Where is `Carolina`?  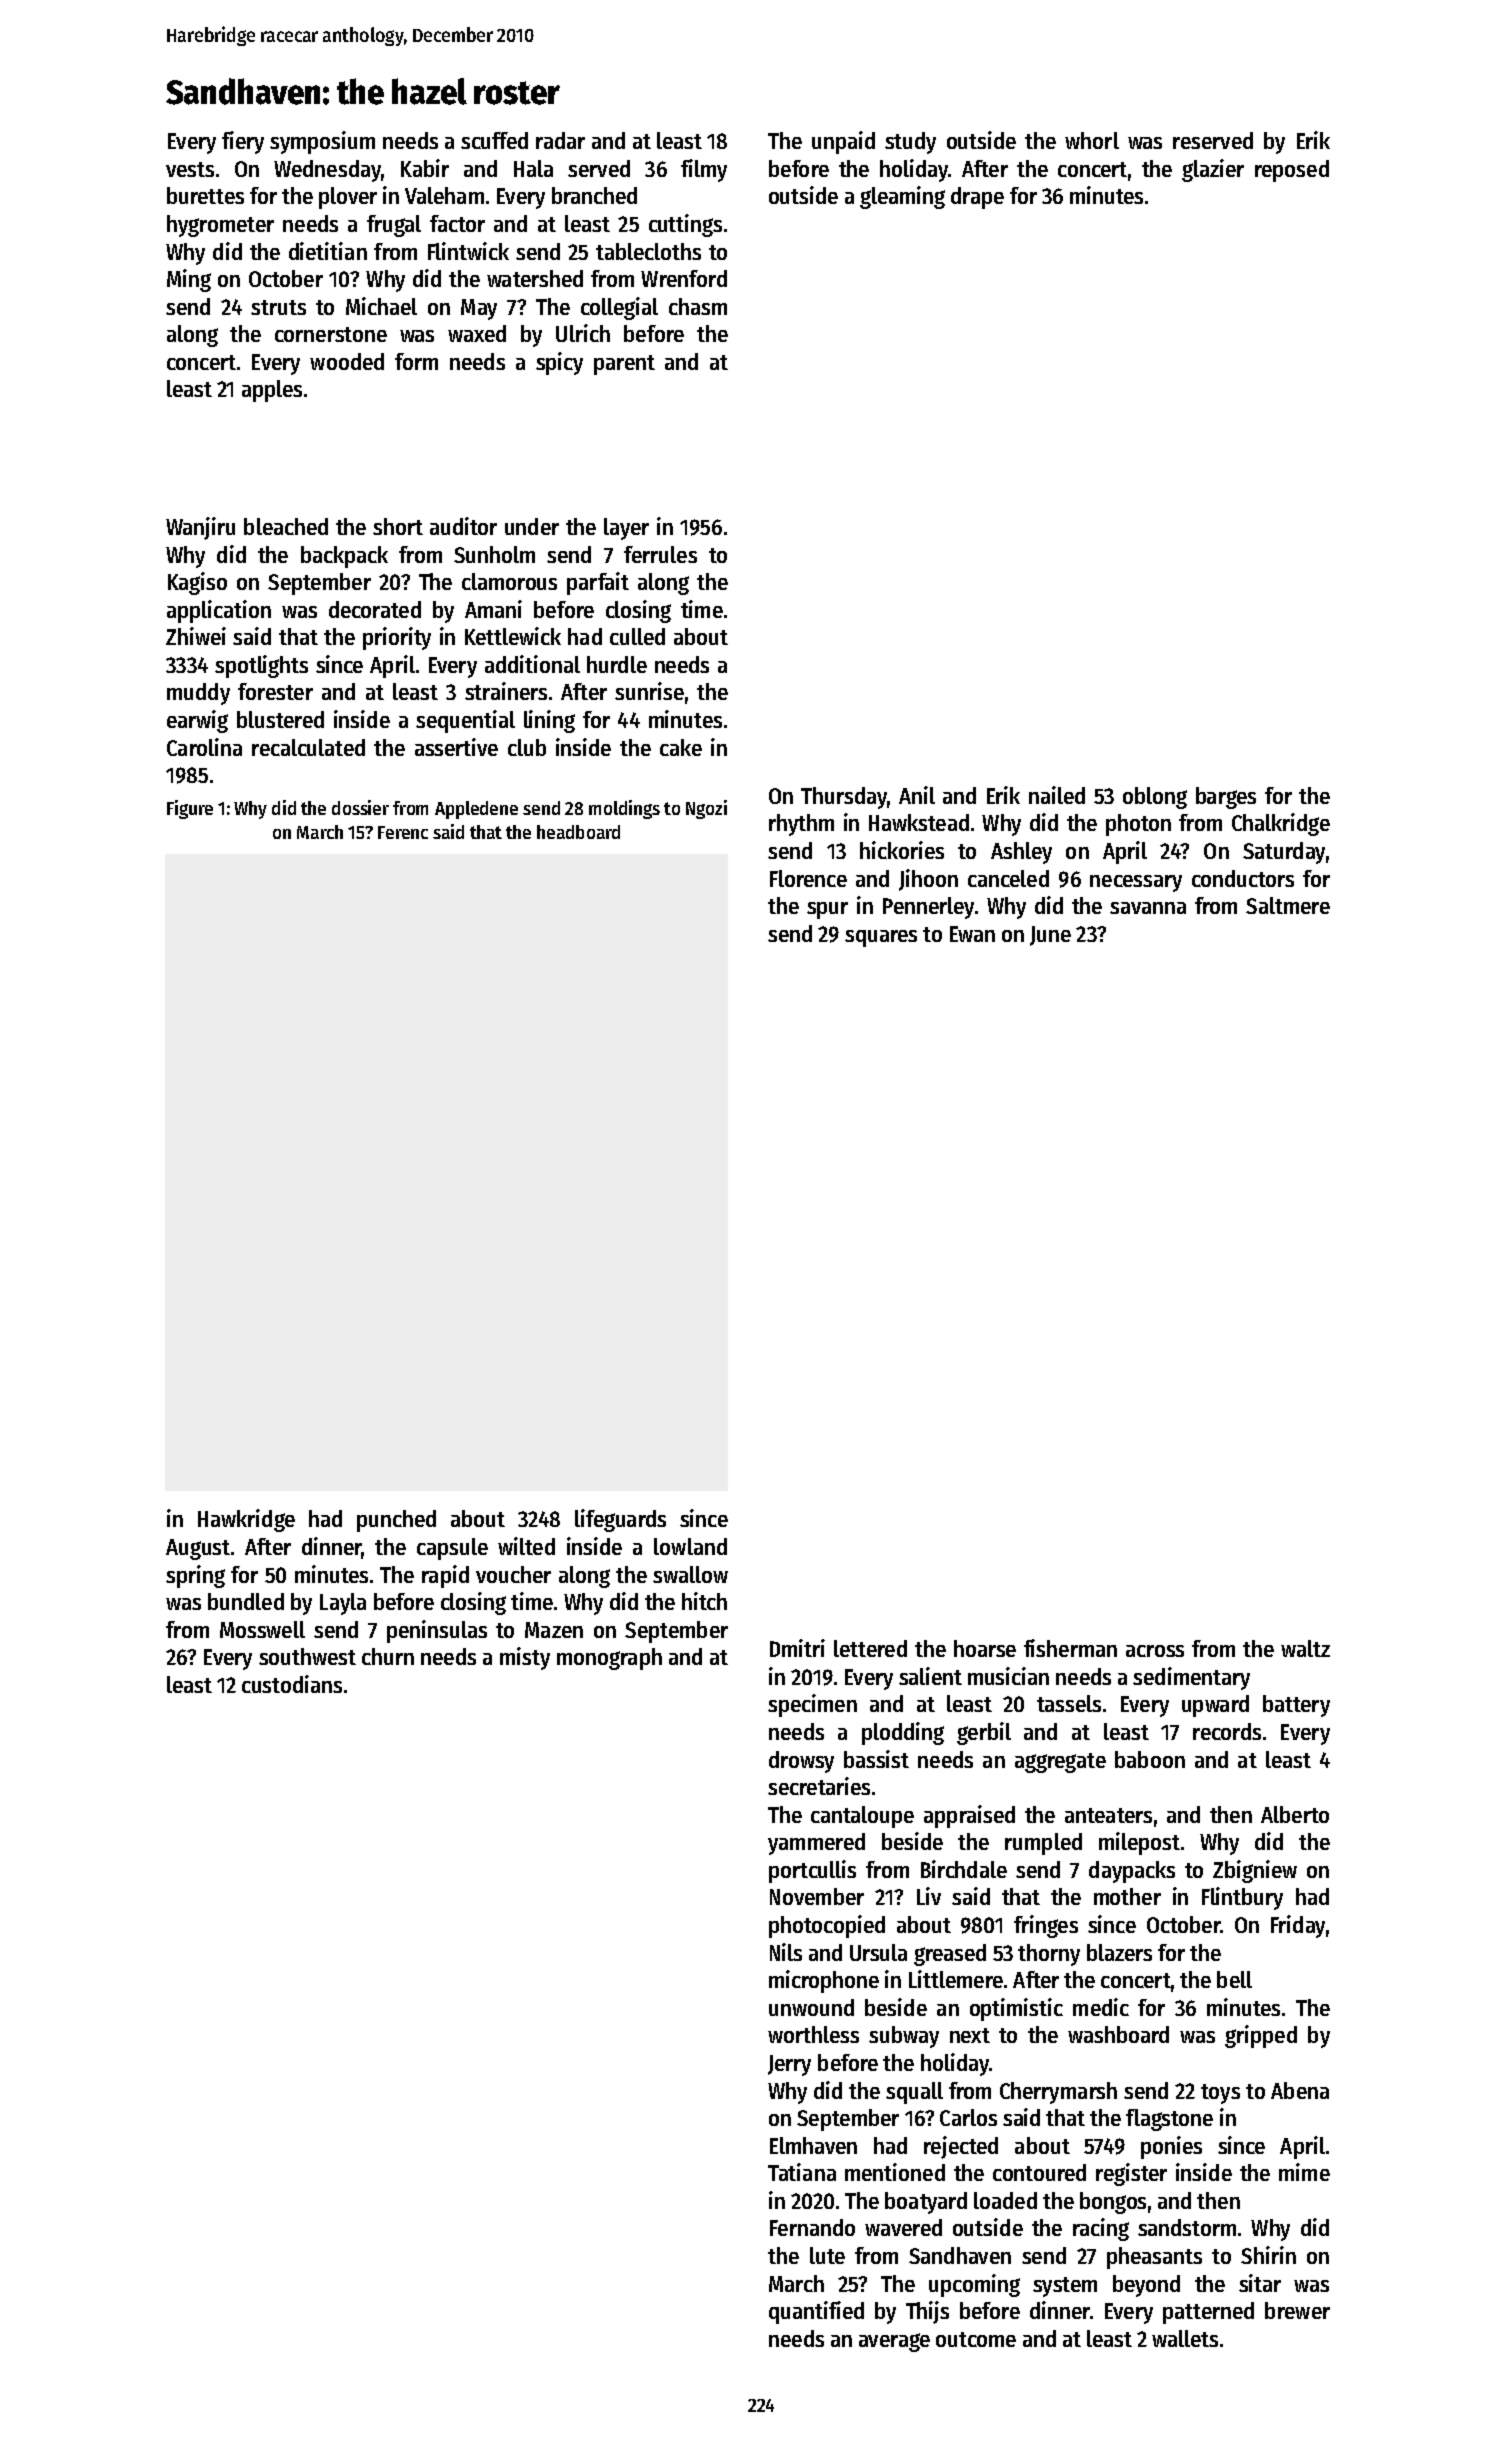
Carolina is located at coordinates (204, 747).
